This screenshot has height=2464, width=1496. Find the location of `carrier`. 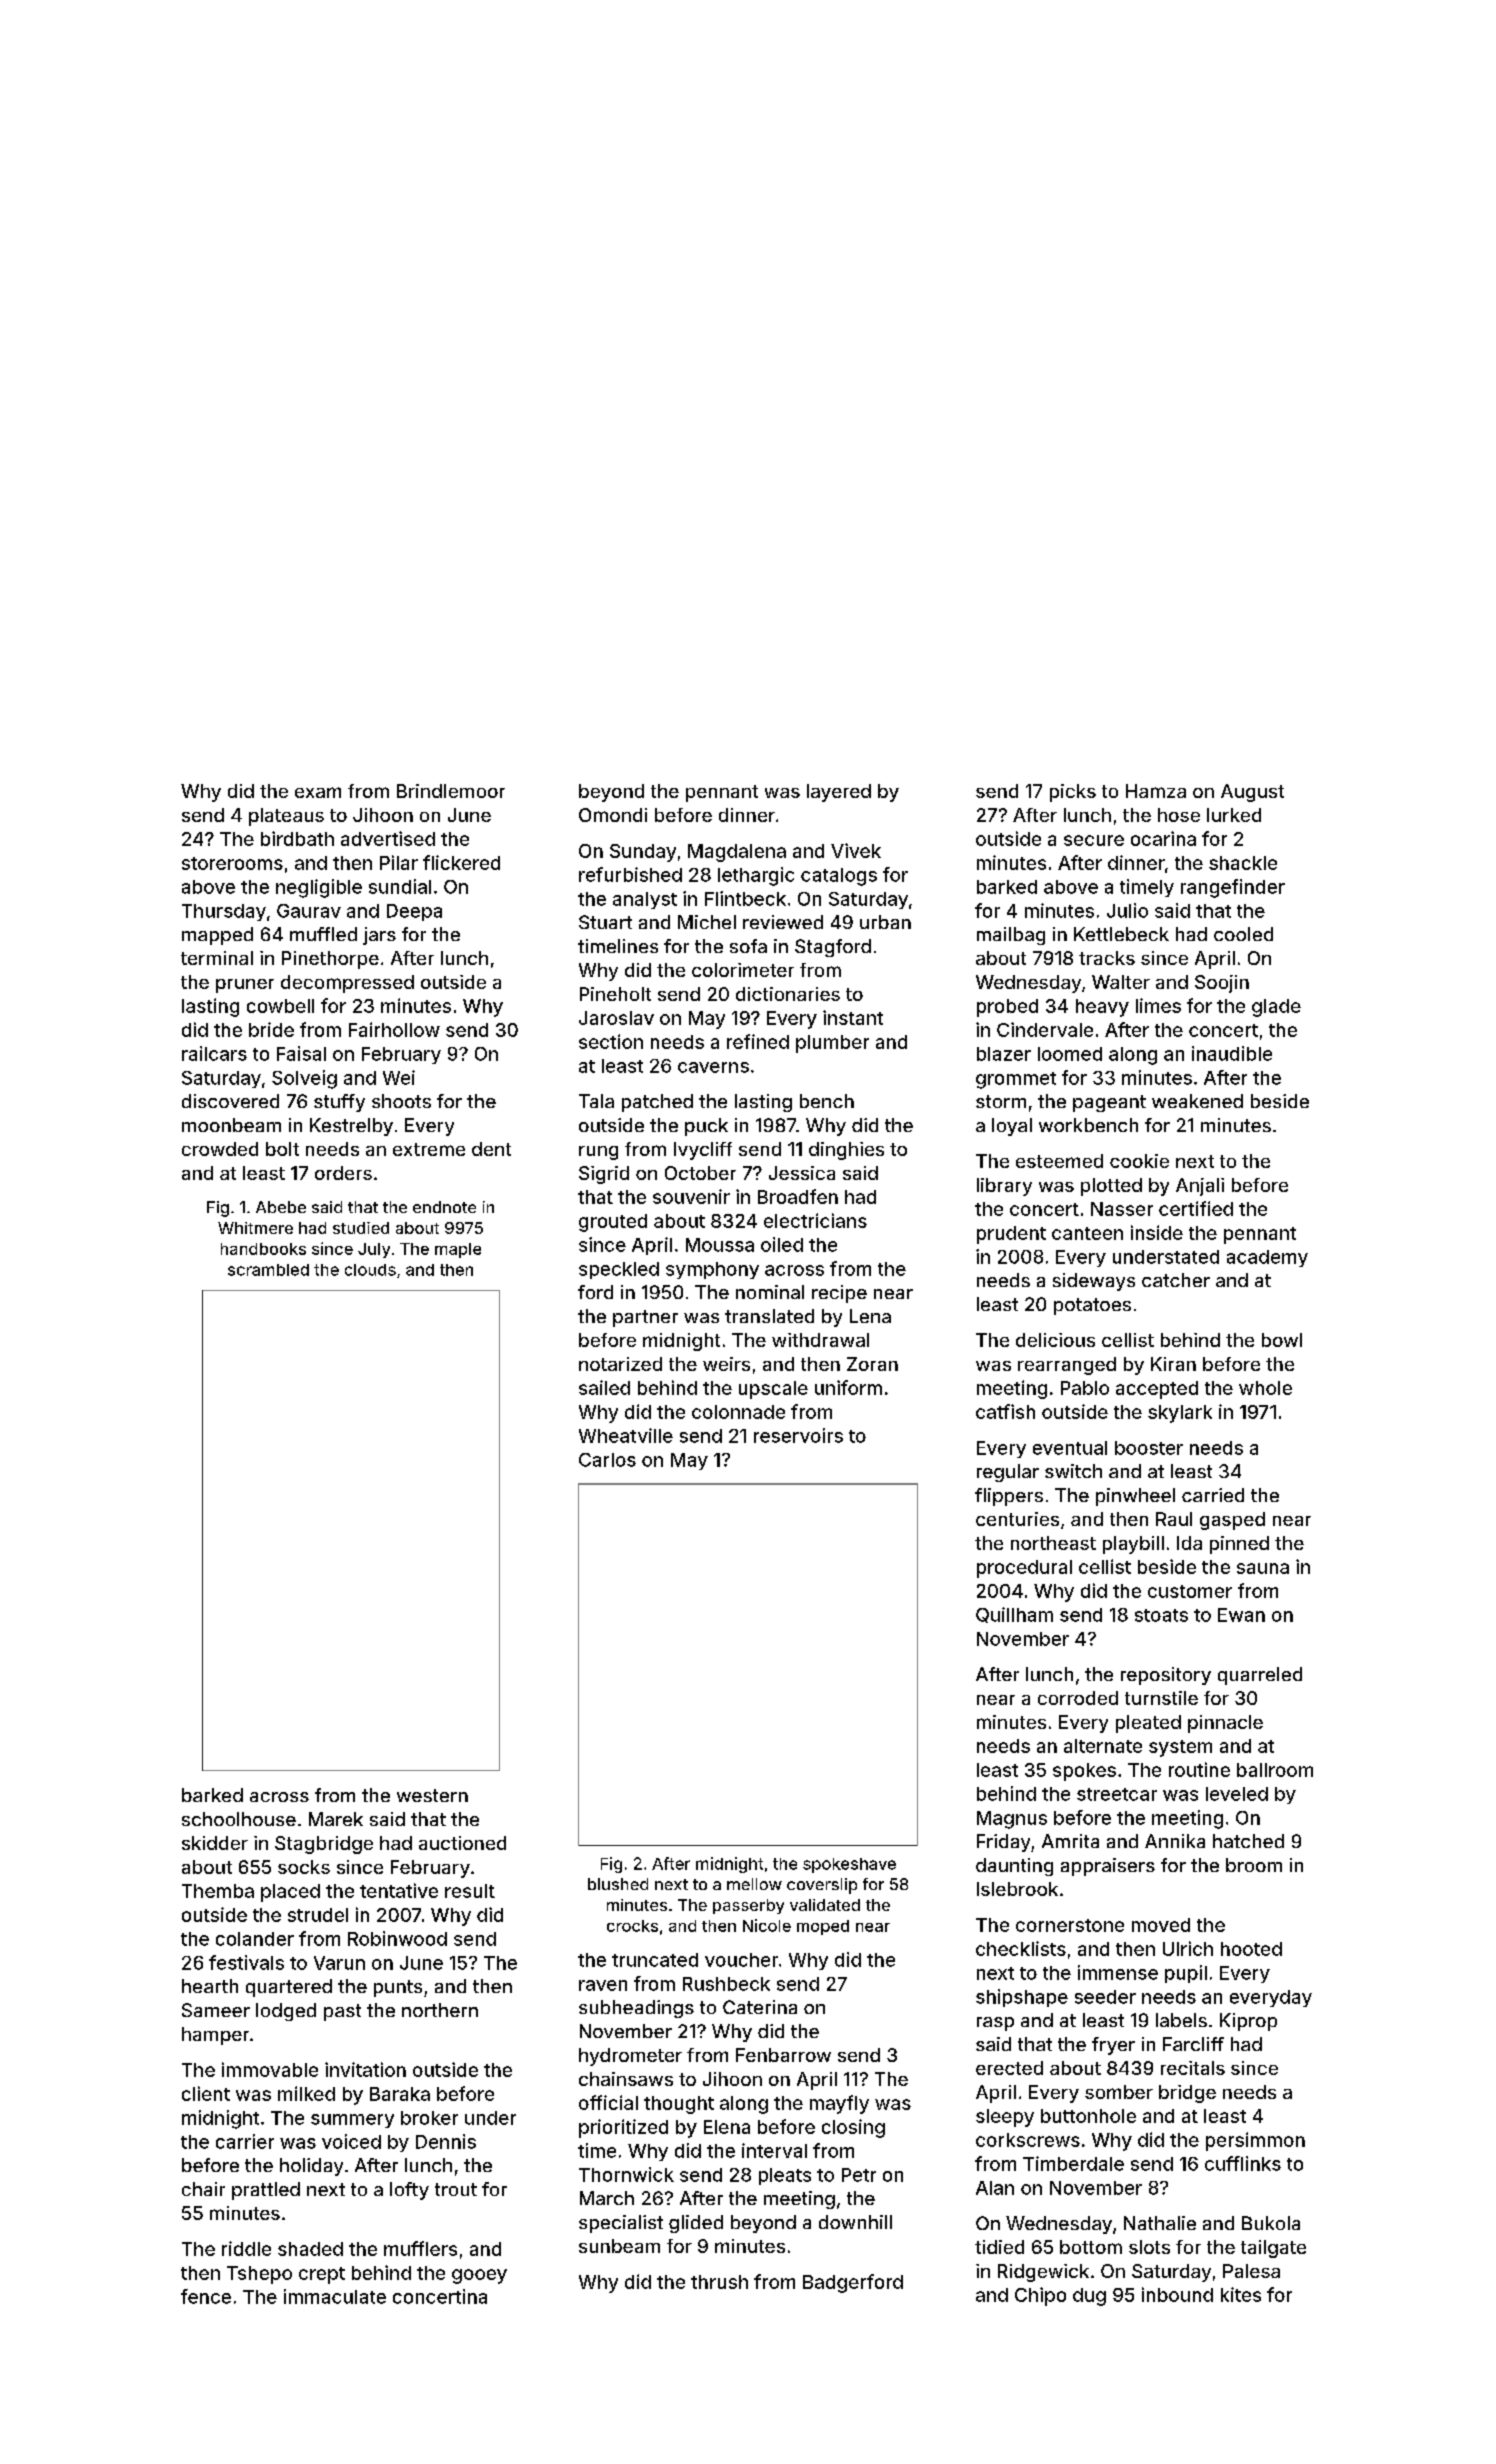

carrier is located at coordinates (245, 2141).
